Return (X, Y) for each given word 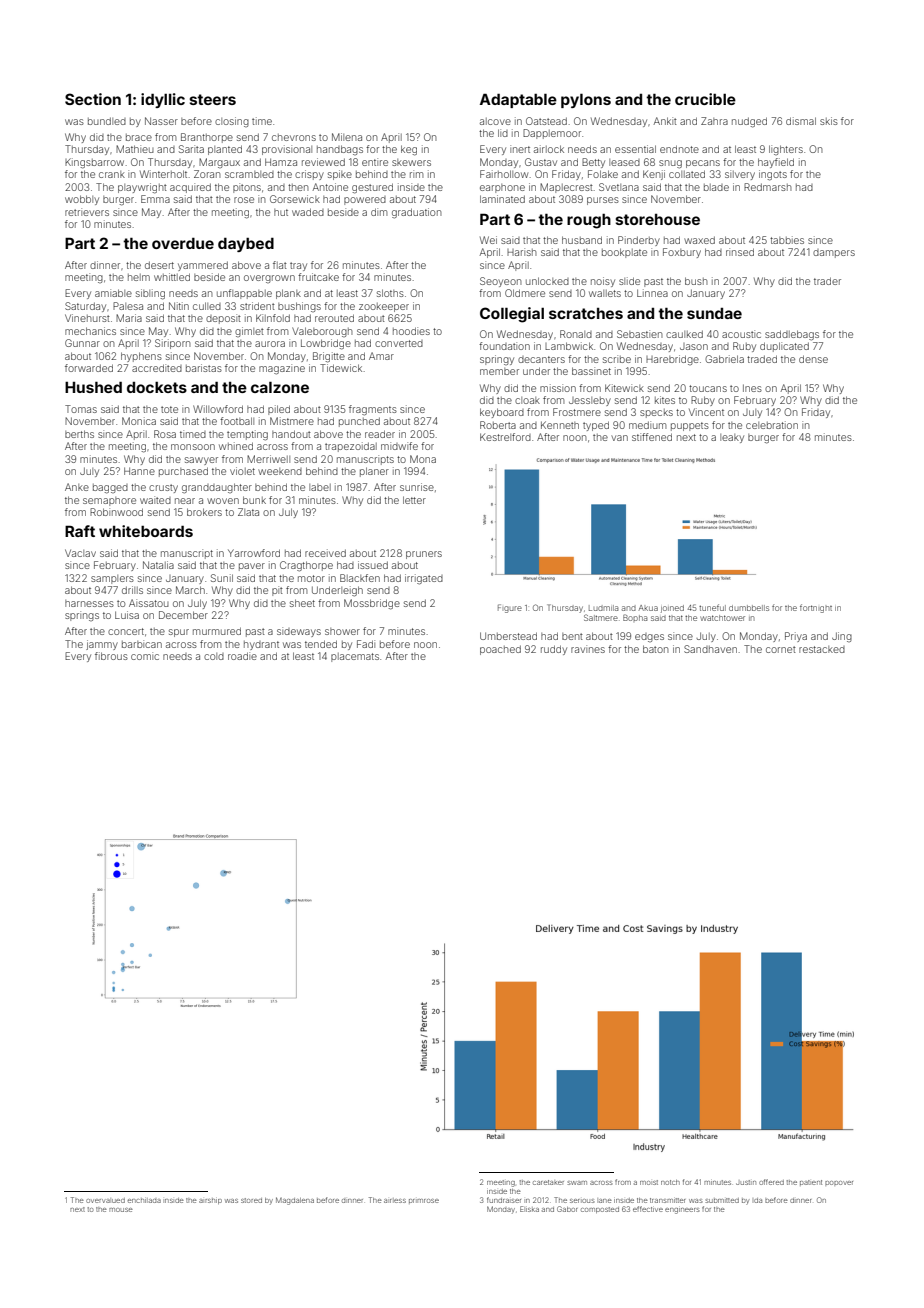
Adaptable (518, 101)
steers (213, 99)
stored (251, 1200)
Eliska (529, 1209)
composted (600, 1210)
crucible (705, 99)
